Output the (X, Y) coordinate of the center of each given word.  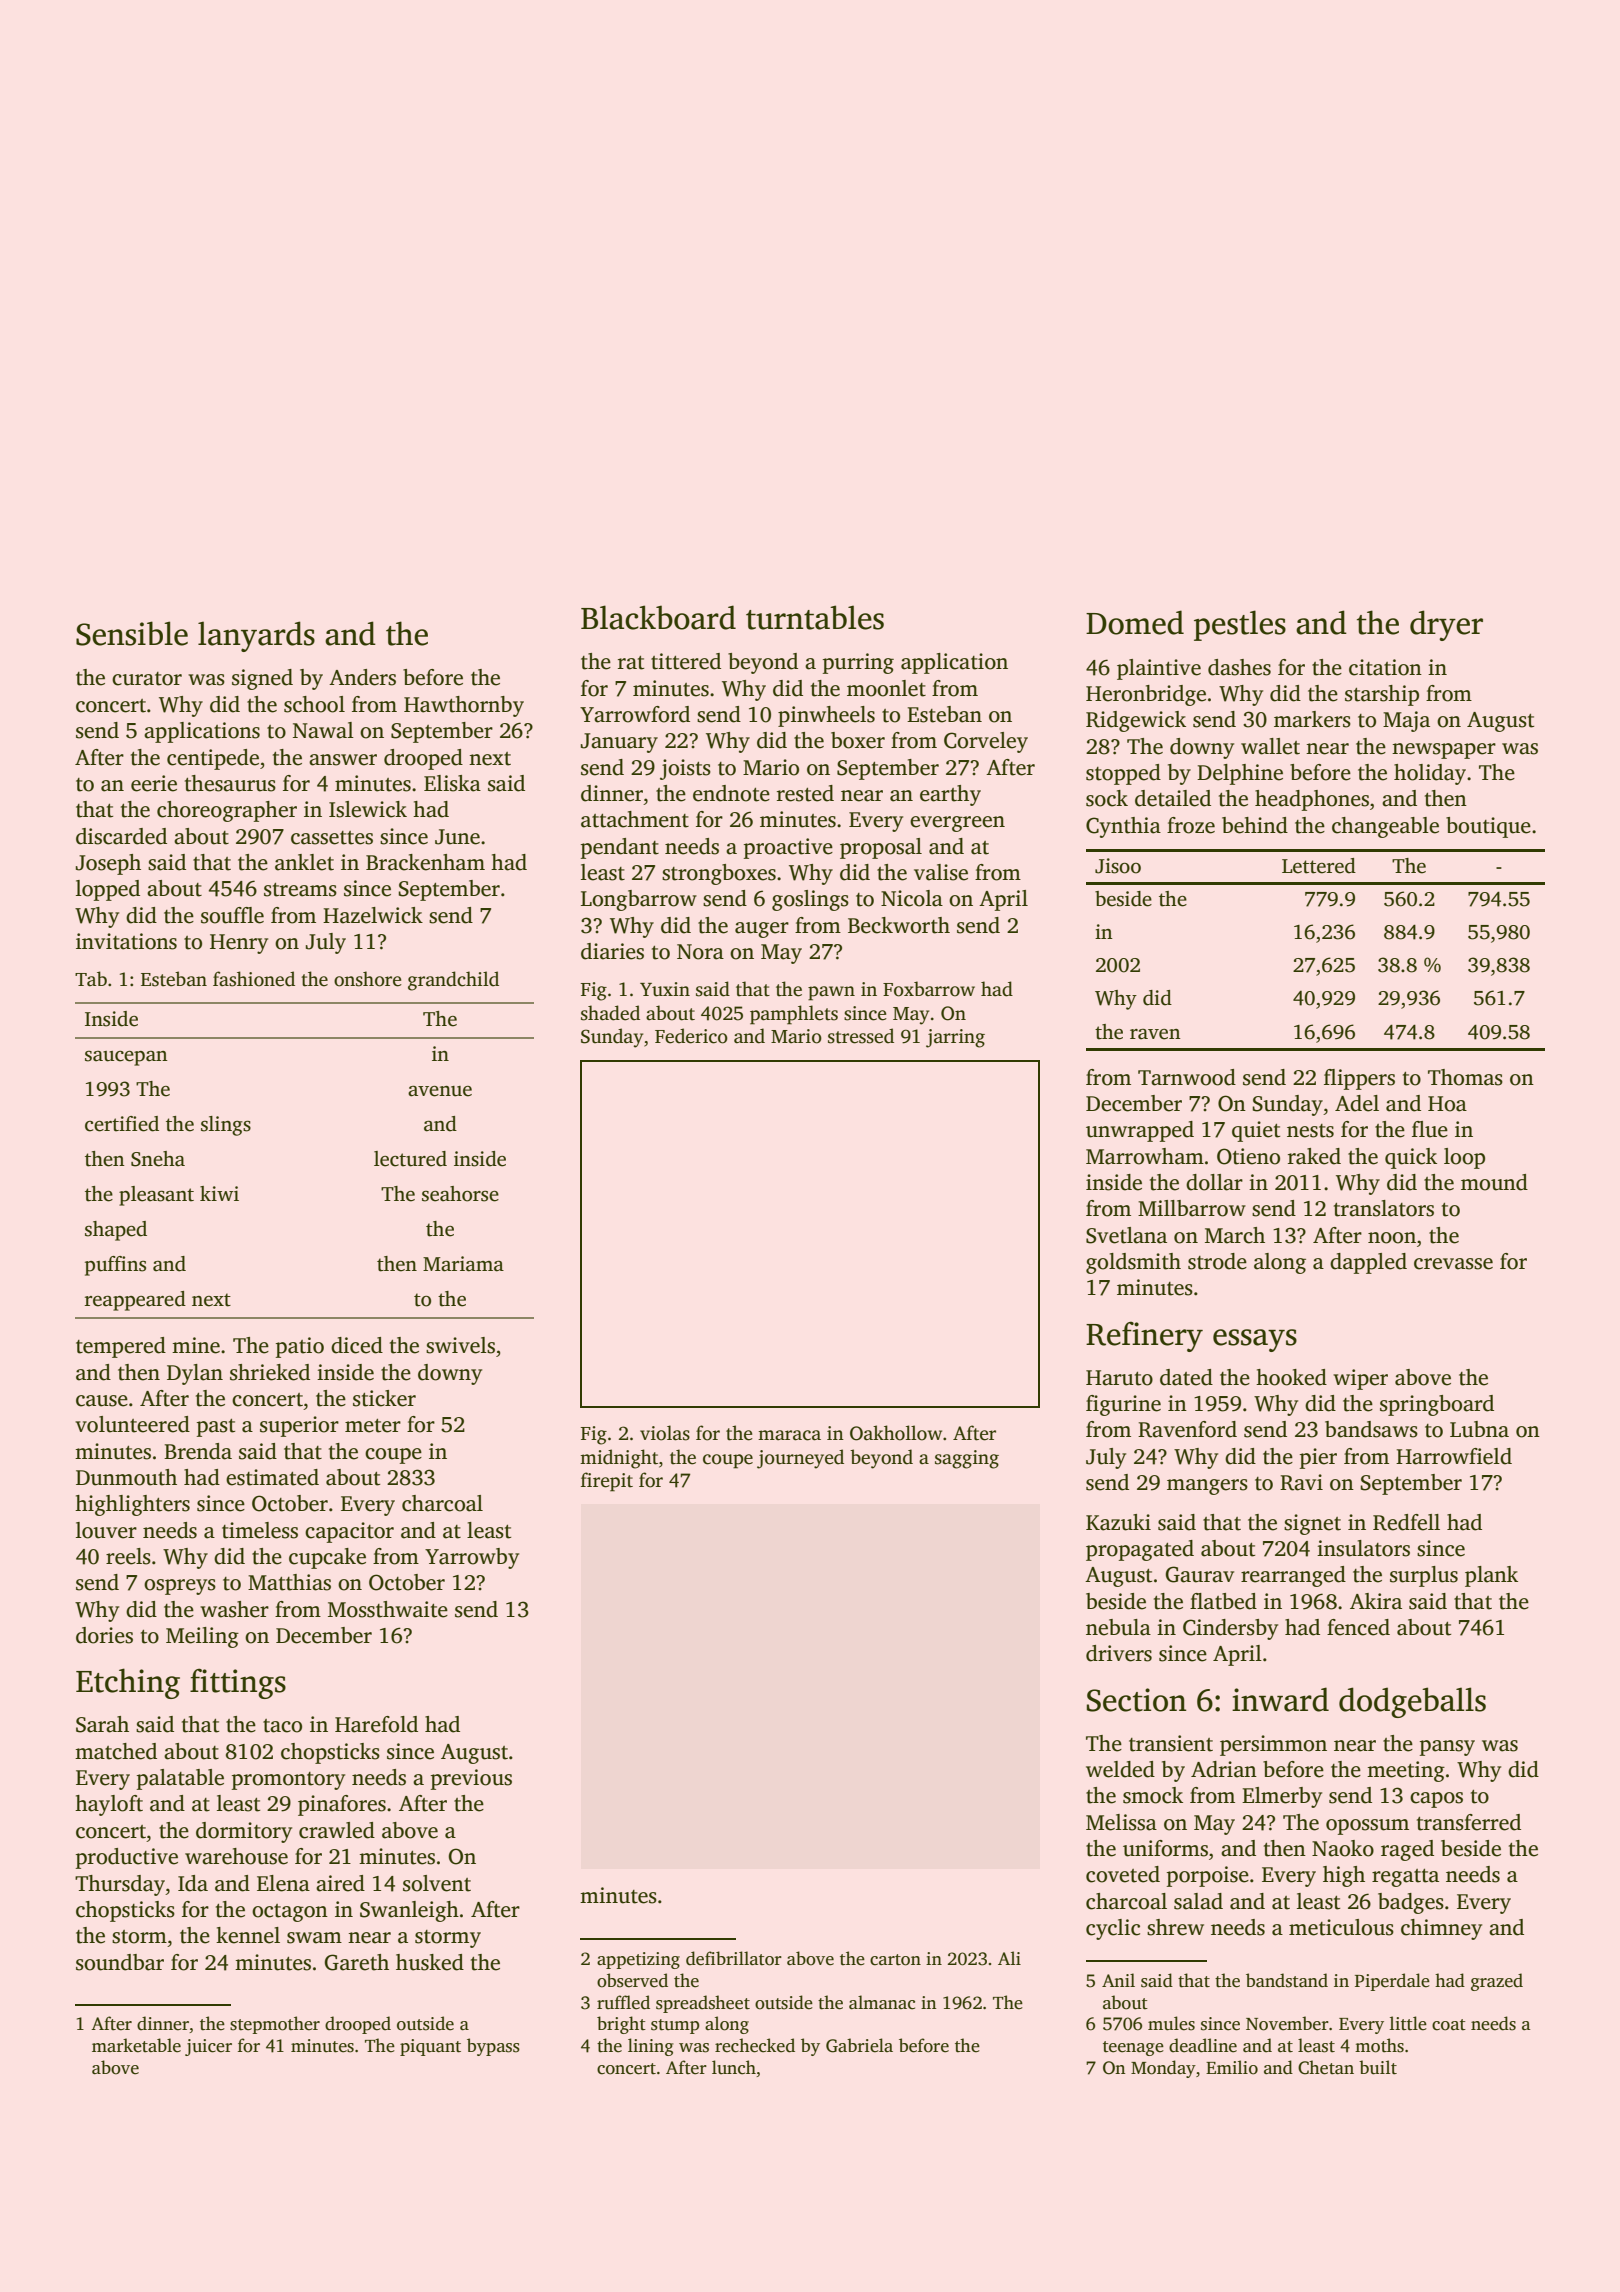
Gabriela (859, 2045)
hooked (1291, 1377)
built (1378, 2067)
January (619, 743)
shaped (116, 1231)
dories (104, 1635)
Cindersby (1230, 1629)
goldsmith (1133, 1263)
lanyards (256, 636)
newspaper (1444, 751)
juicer (208, 2047)
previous (471, 1779)
